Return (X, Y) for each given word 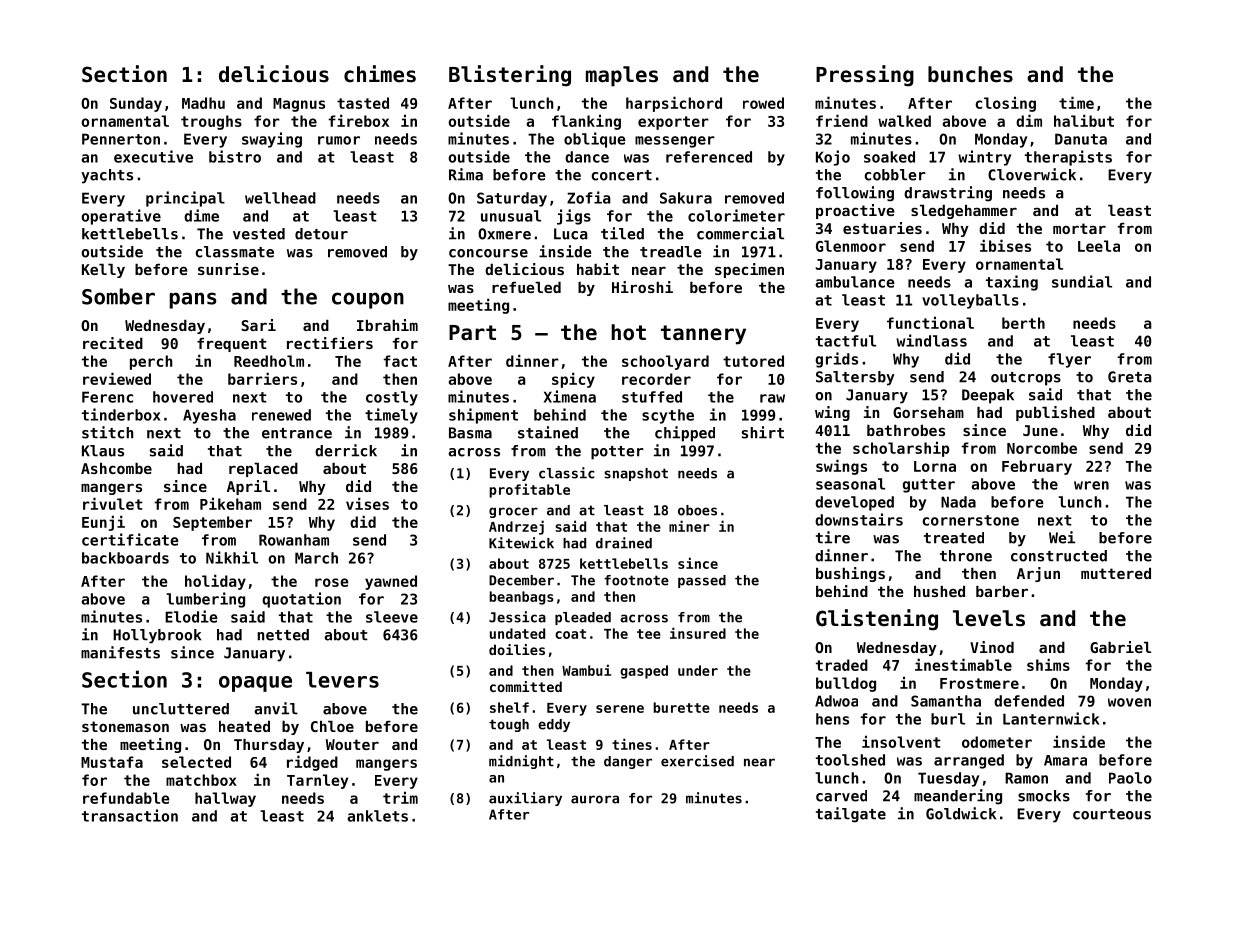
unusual (511, 216)
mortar (1079, 228)
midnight (521, 762)
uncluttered (181, 709)
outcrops (1026, 379)
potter (617, 453)
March (316, 558)
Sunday (136, 104)
